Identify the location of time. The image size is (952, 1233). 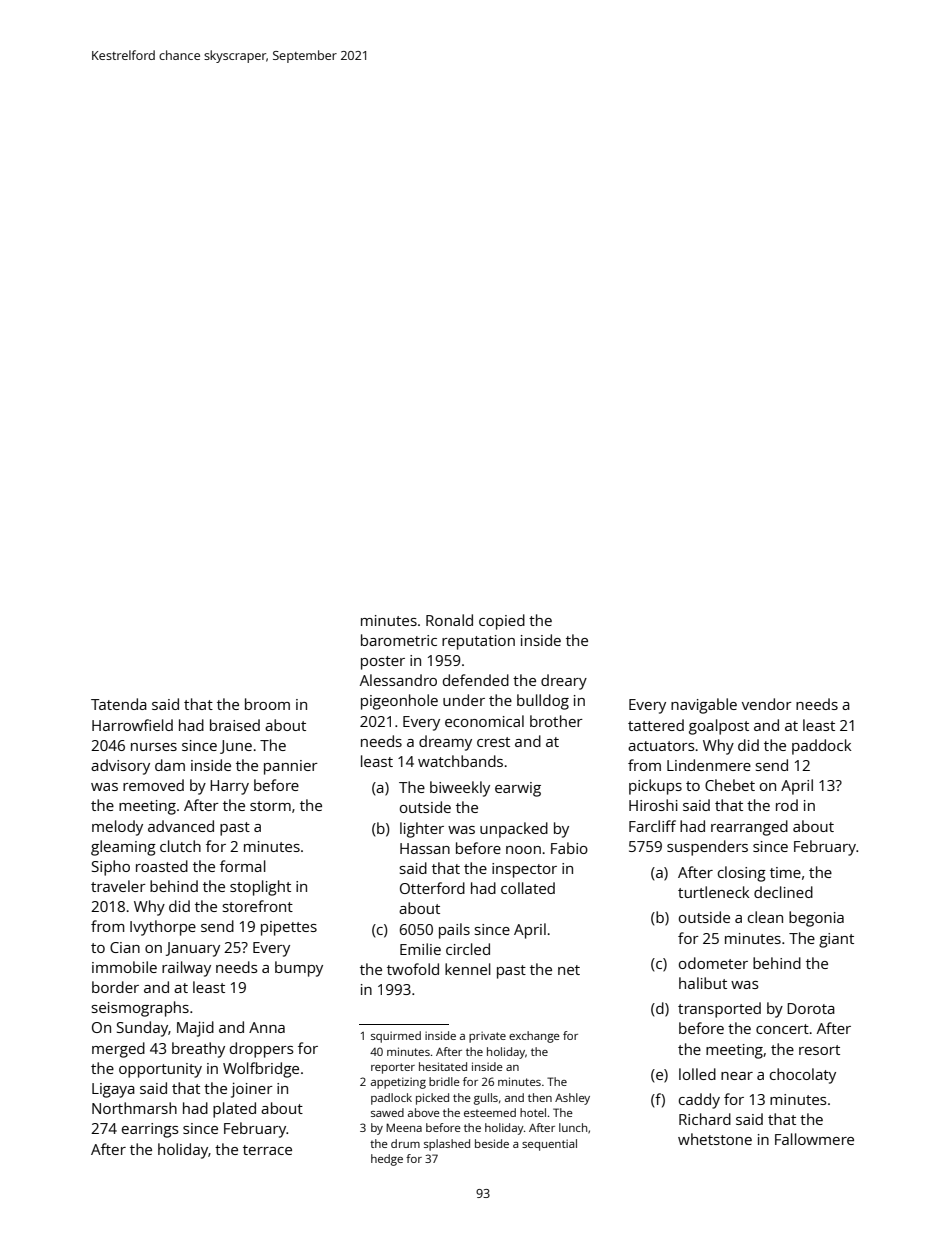
(785, 872).
